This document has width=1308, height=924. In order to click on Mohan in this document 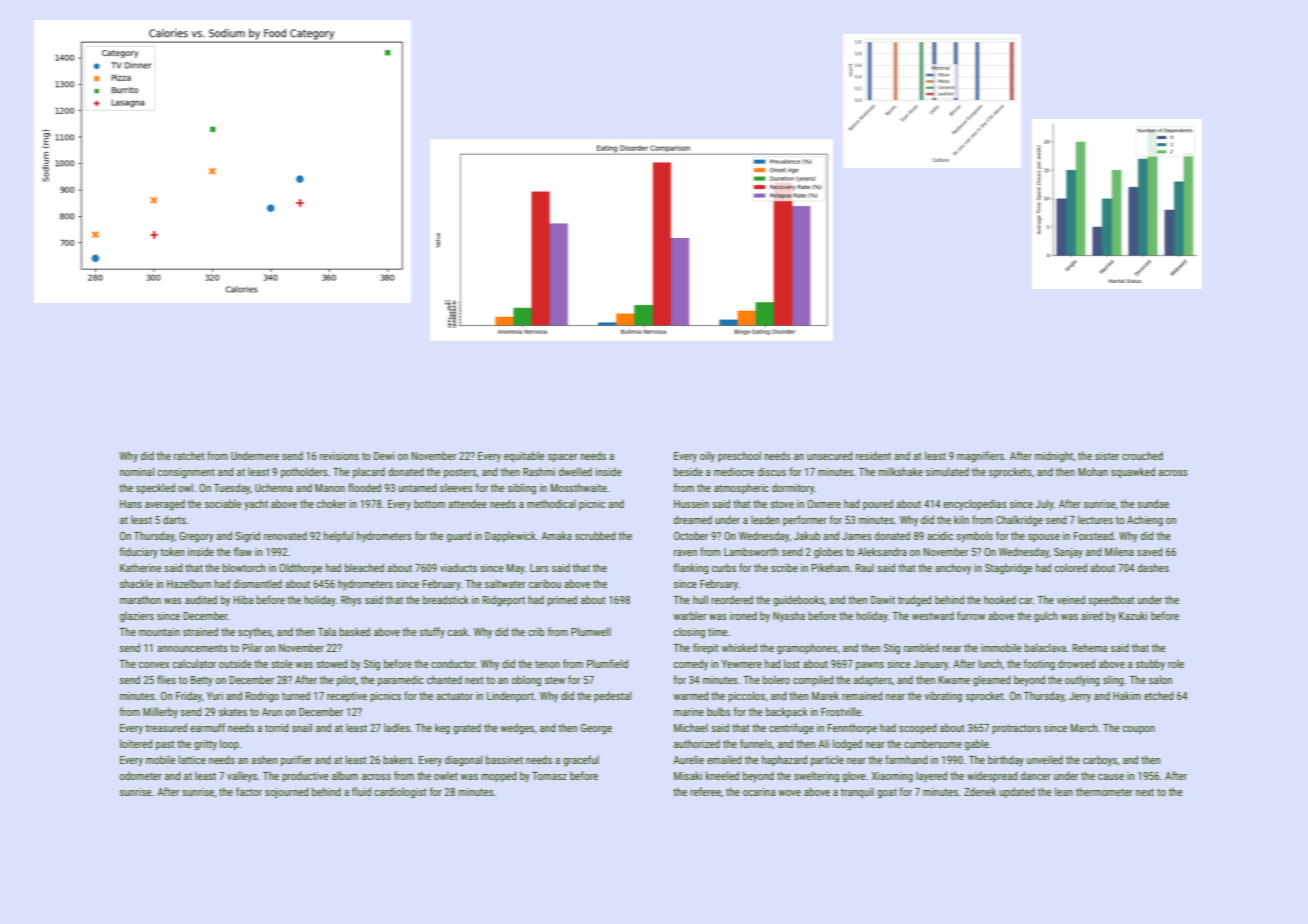, I will do `click(1093, 471)`.
